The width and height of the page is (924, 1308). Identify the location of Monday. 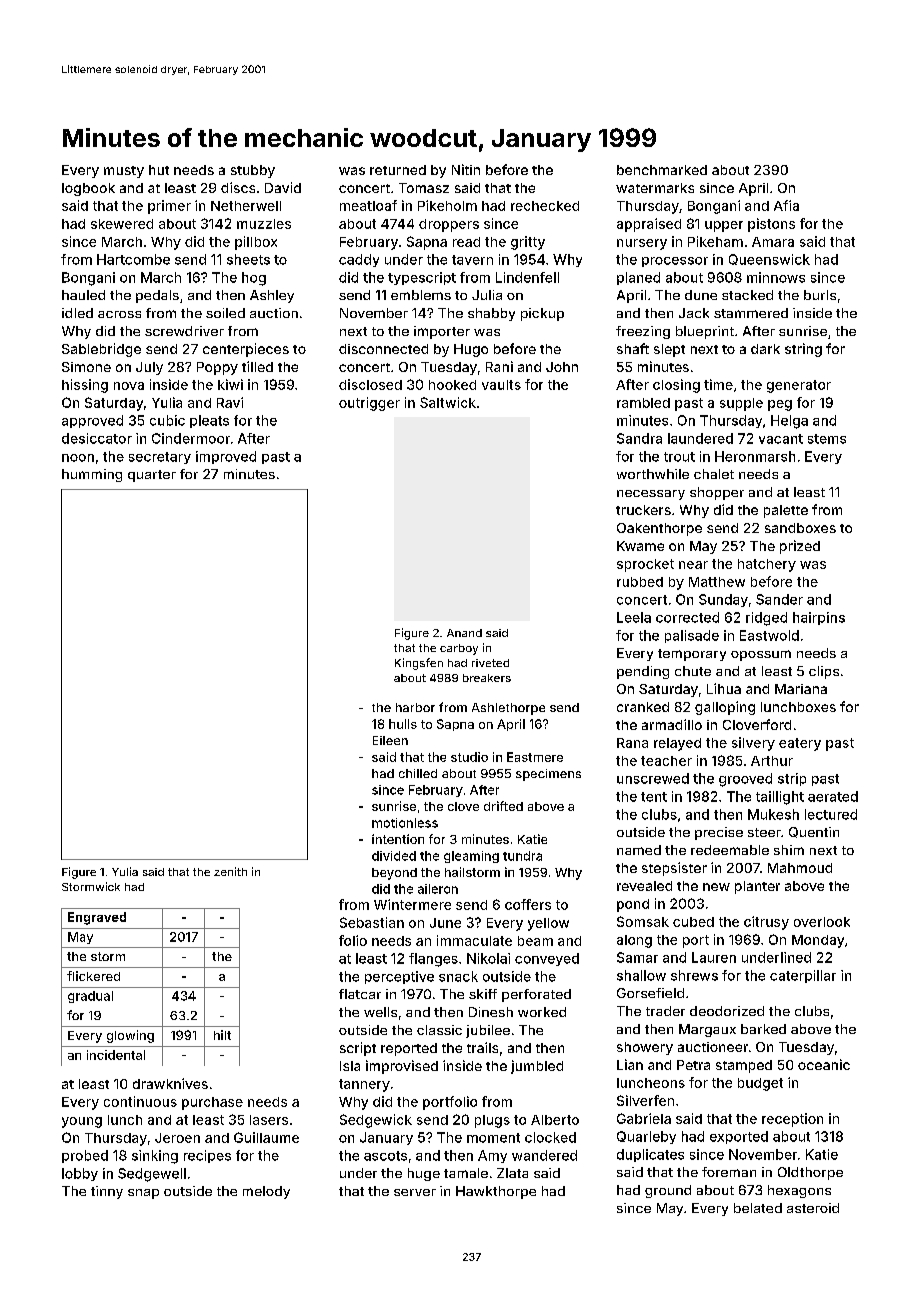
(818, 941).
